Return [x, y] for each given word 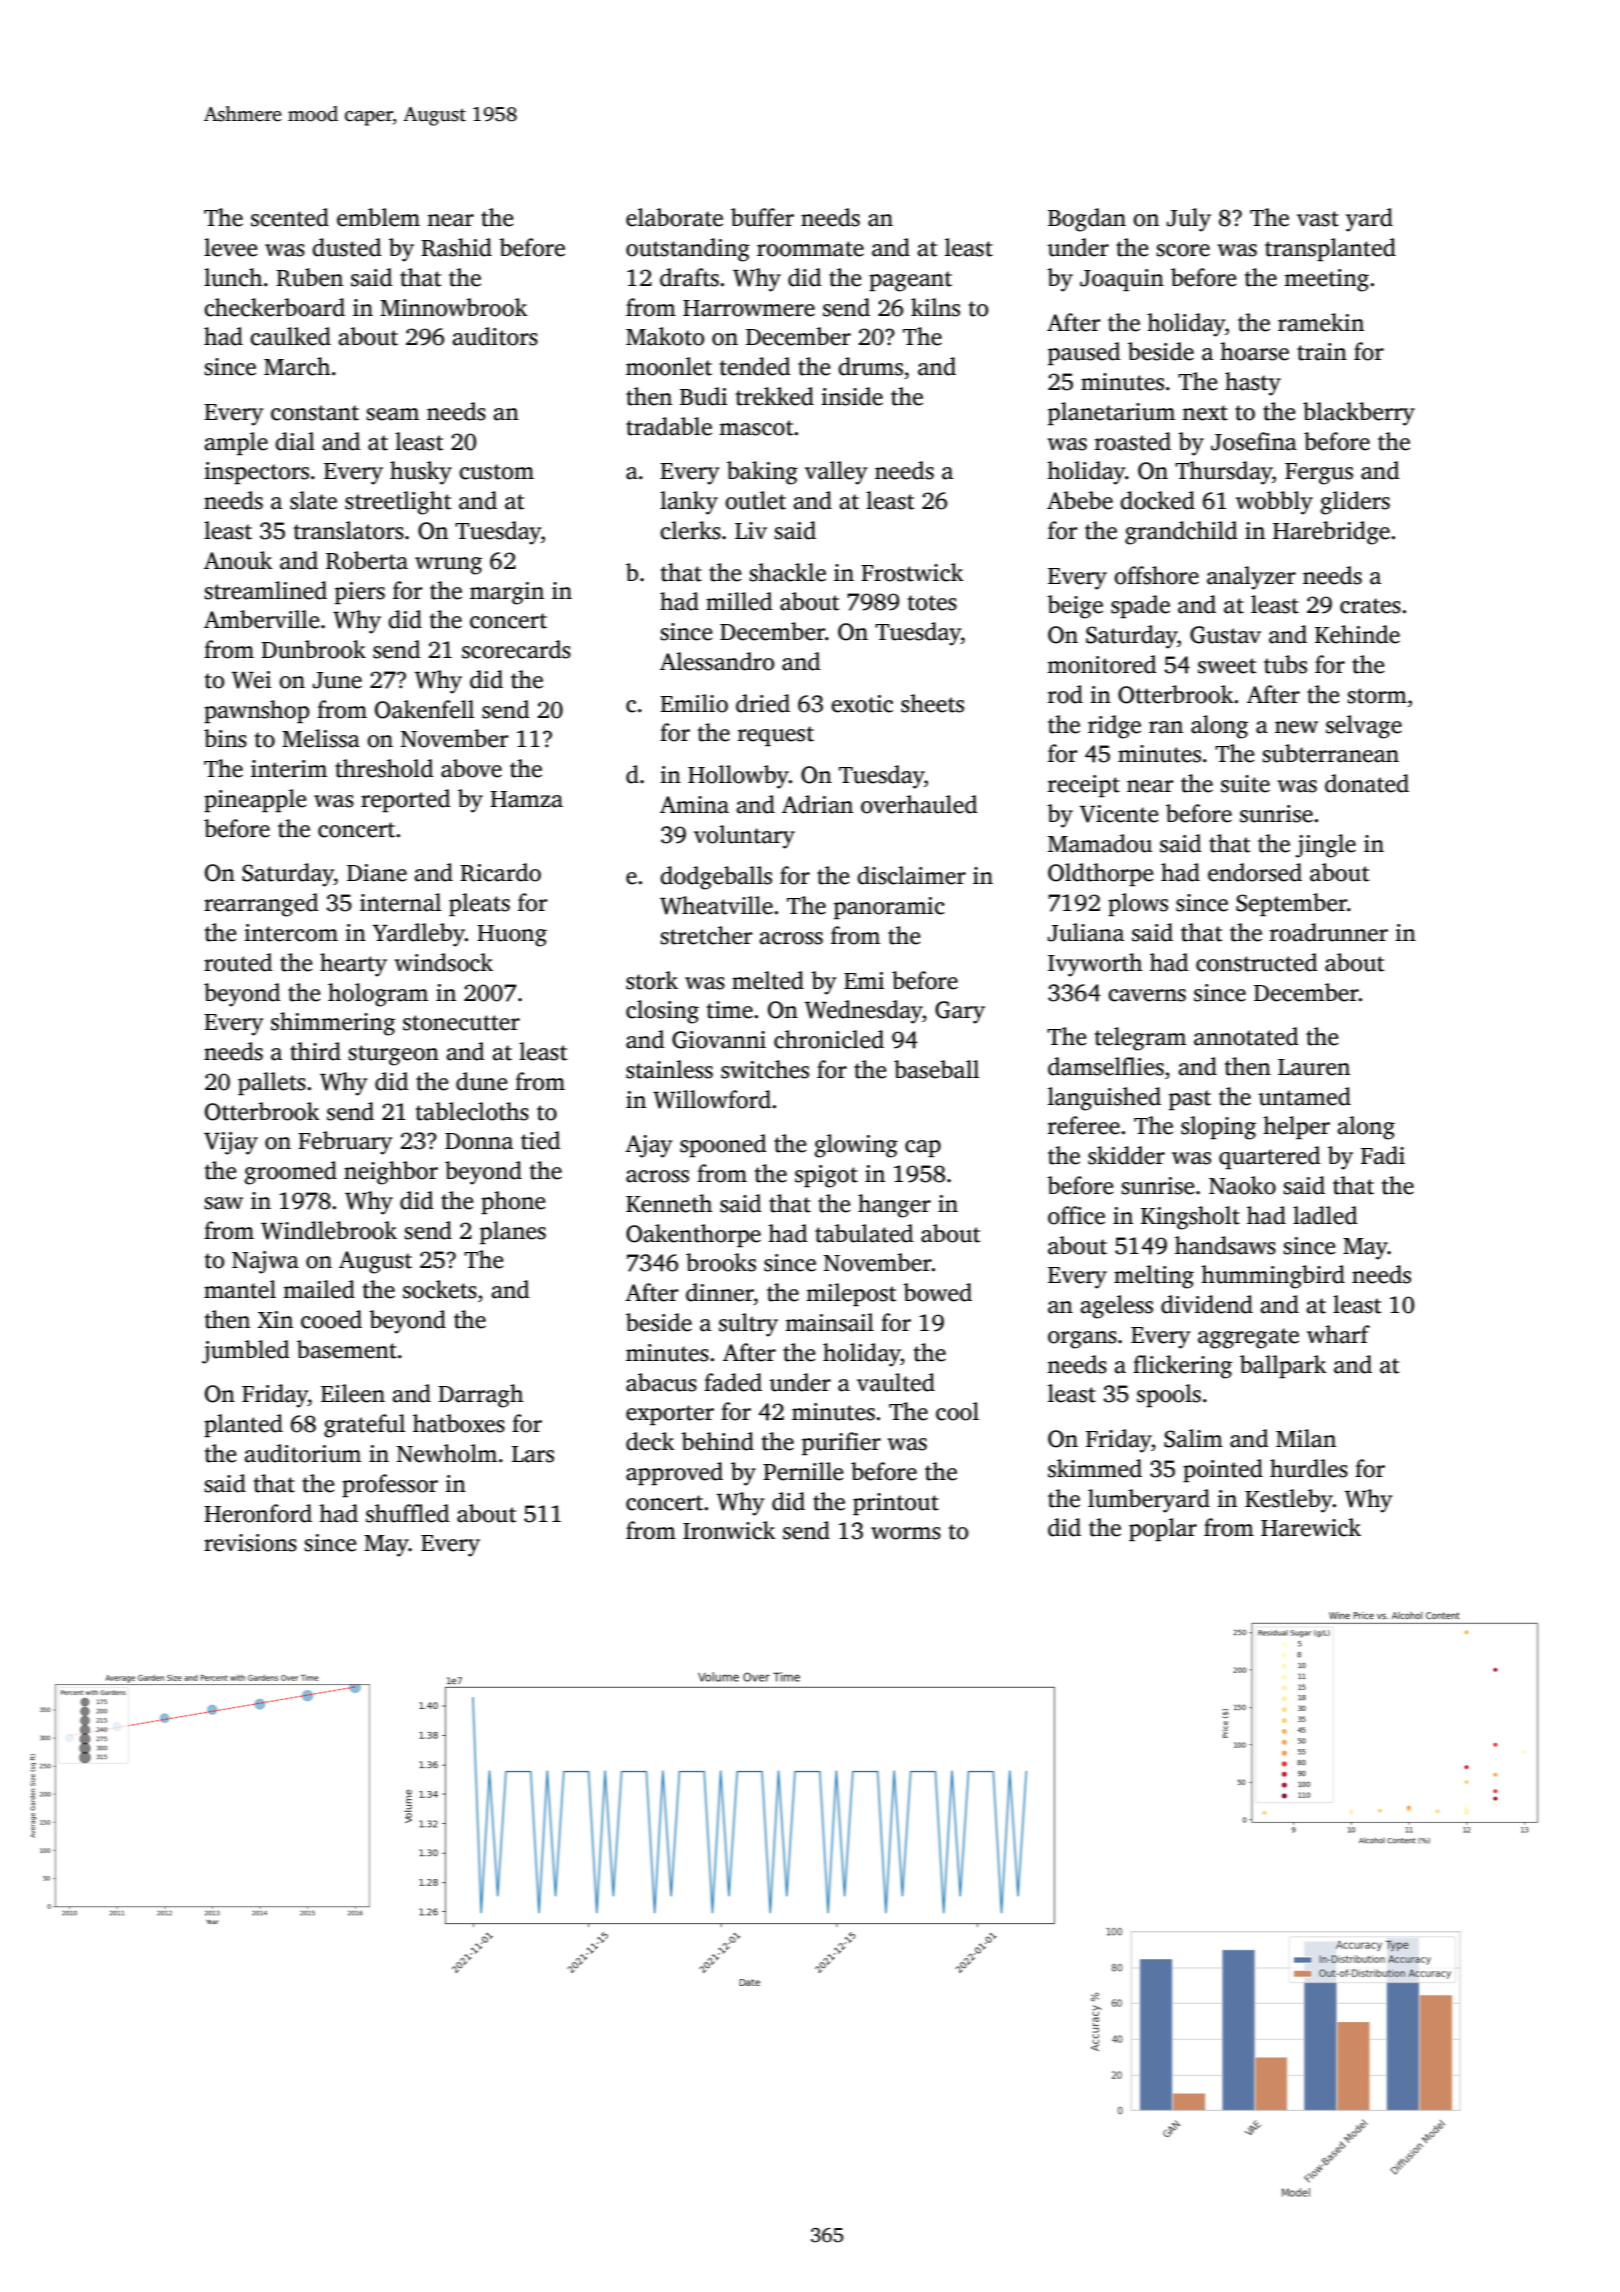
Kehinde [1357, 634]
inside [852, 396]
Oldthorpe [1101, 874]
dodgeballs [716, 878]
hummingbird [1273, 1277]
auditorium [302, 1453]
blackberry [1359, 414]
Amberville [262, 619]
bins [225, 738]
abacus [661, 1382]
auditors [495, 336]
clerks [690, 530]
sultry [748, 1325]
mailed [319, 1289]
